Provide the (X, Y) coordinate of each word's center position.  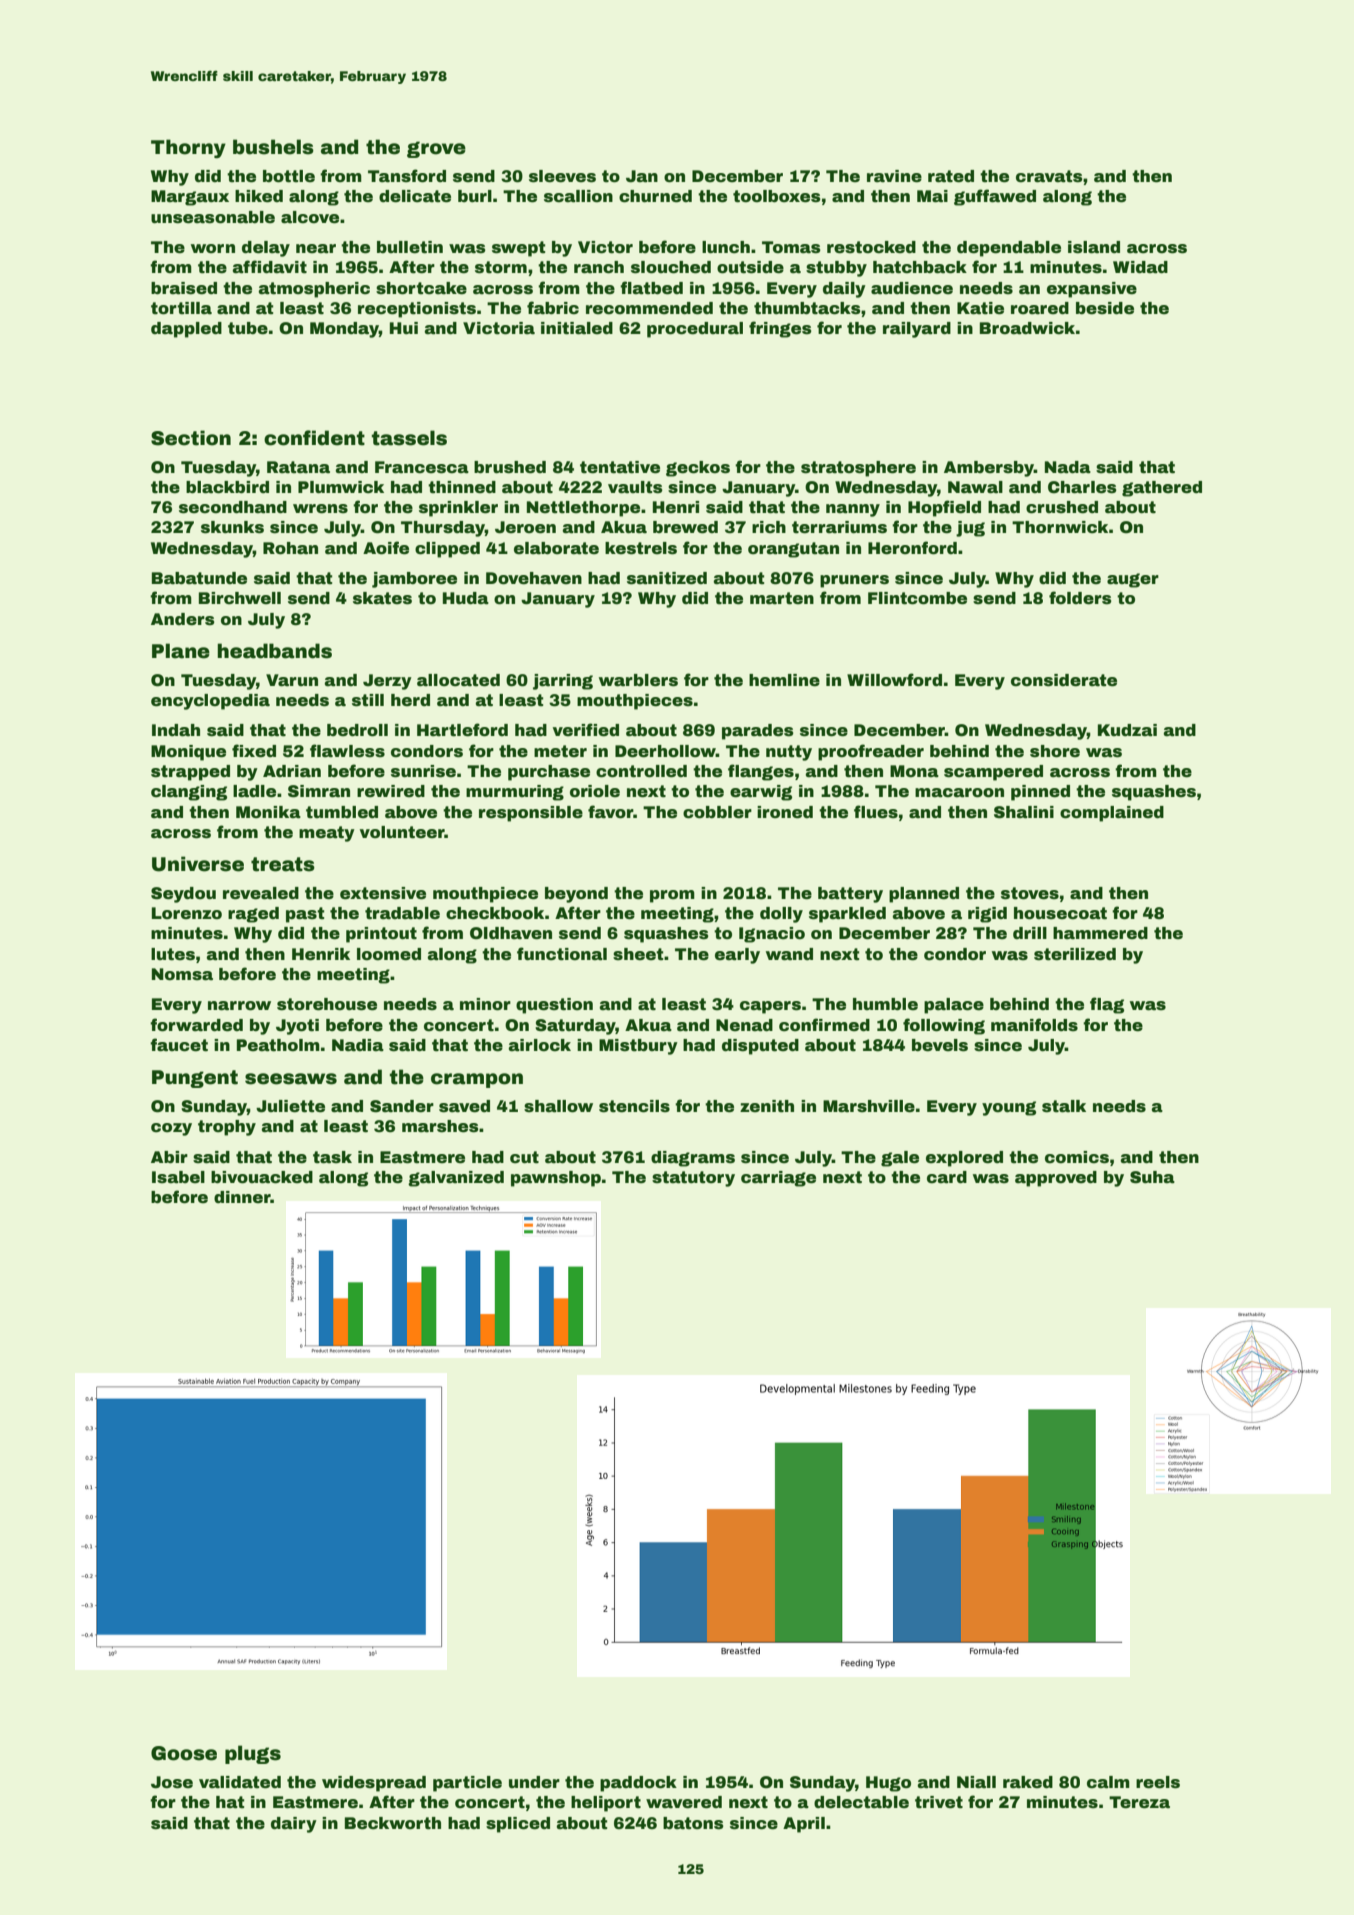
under (534, 1782)
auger (1133, 580)
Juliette (290, 1106)
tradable (402, 913)
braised (184, 288)
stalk (1064, 1106)
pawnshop (556, 1179)
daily (844, 290)
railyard (917, 330)
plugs (253, 1754)
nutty (789, 753)
